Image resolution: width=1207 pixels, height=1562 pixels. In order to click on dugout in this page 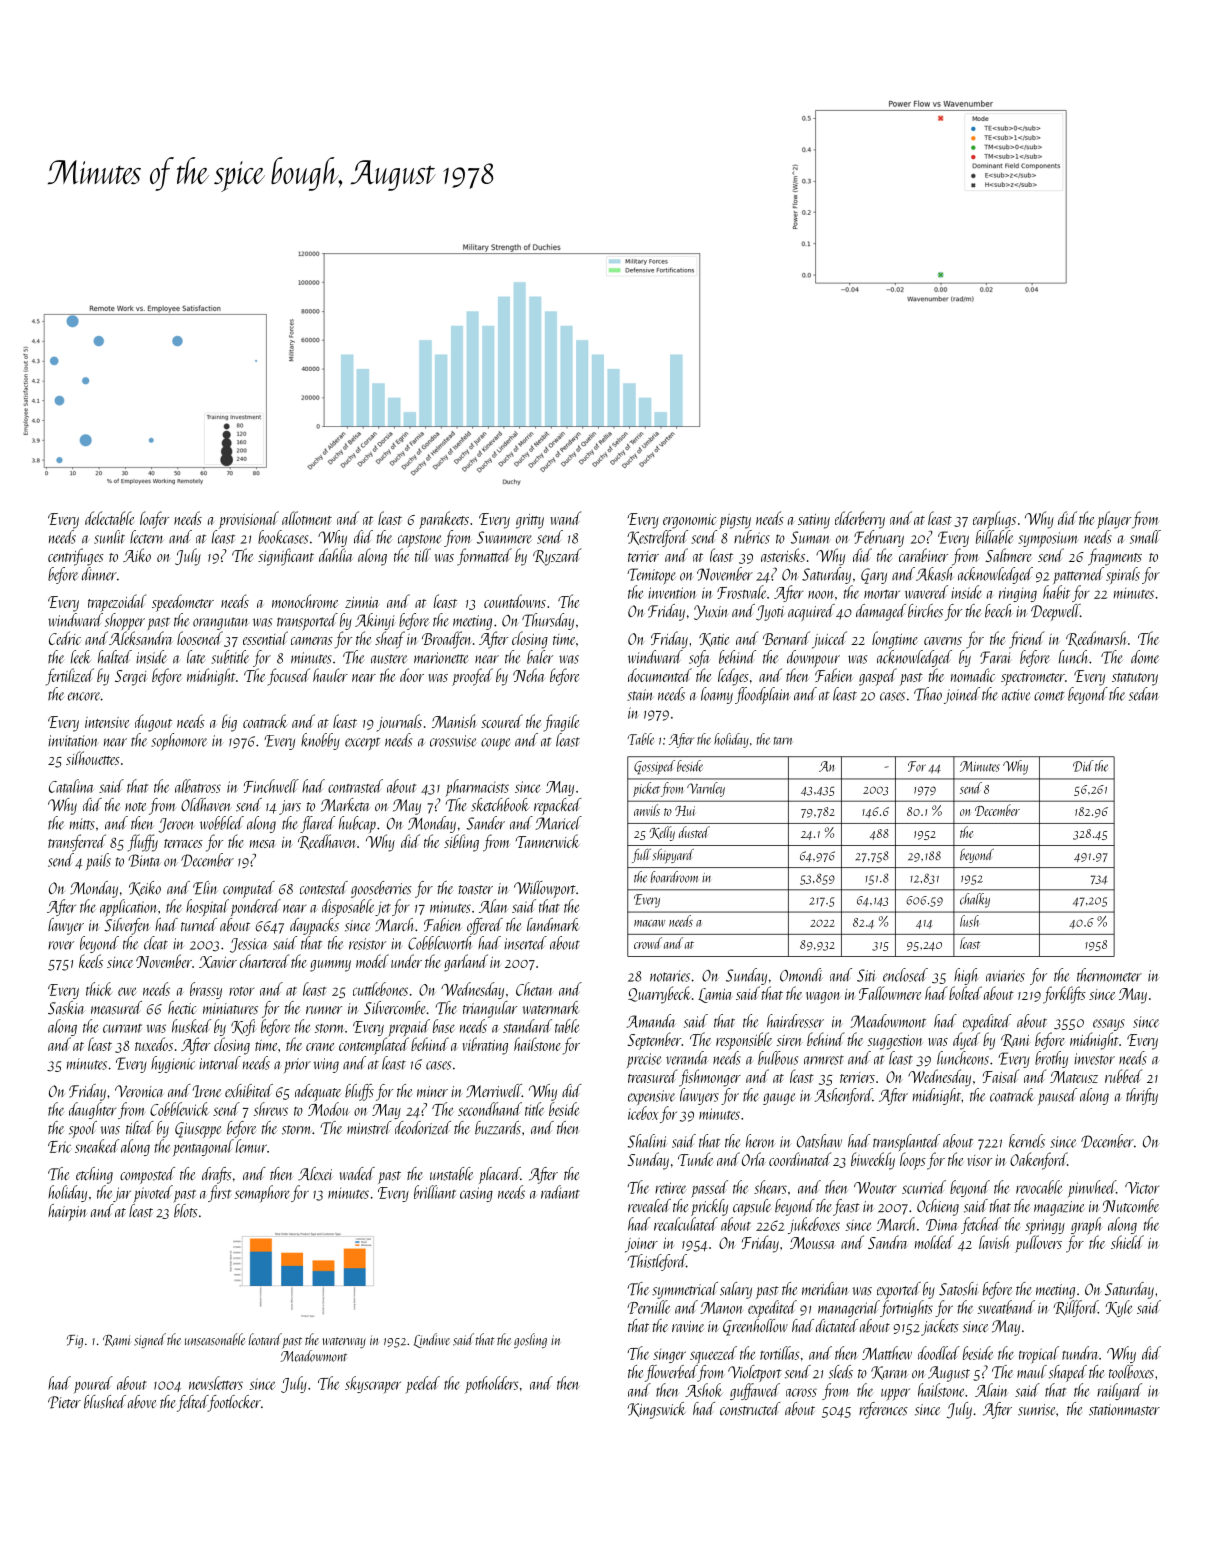, I will do `click(153, 723)`.
